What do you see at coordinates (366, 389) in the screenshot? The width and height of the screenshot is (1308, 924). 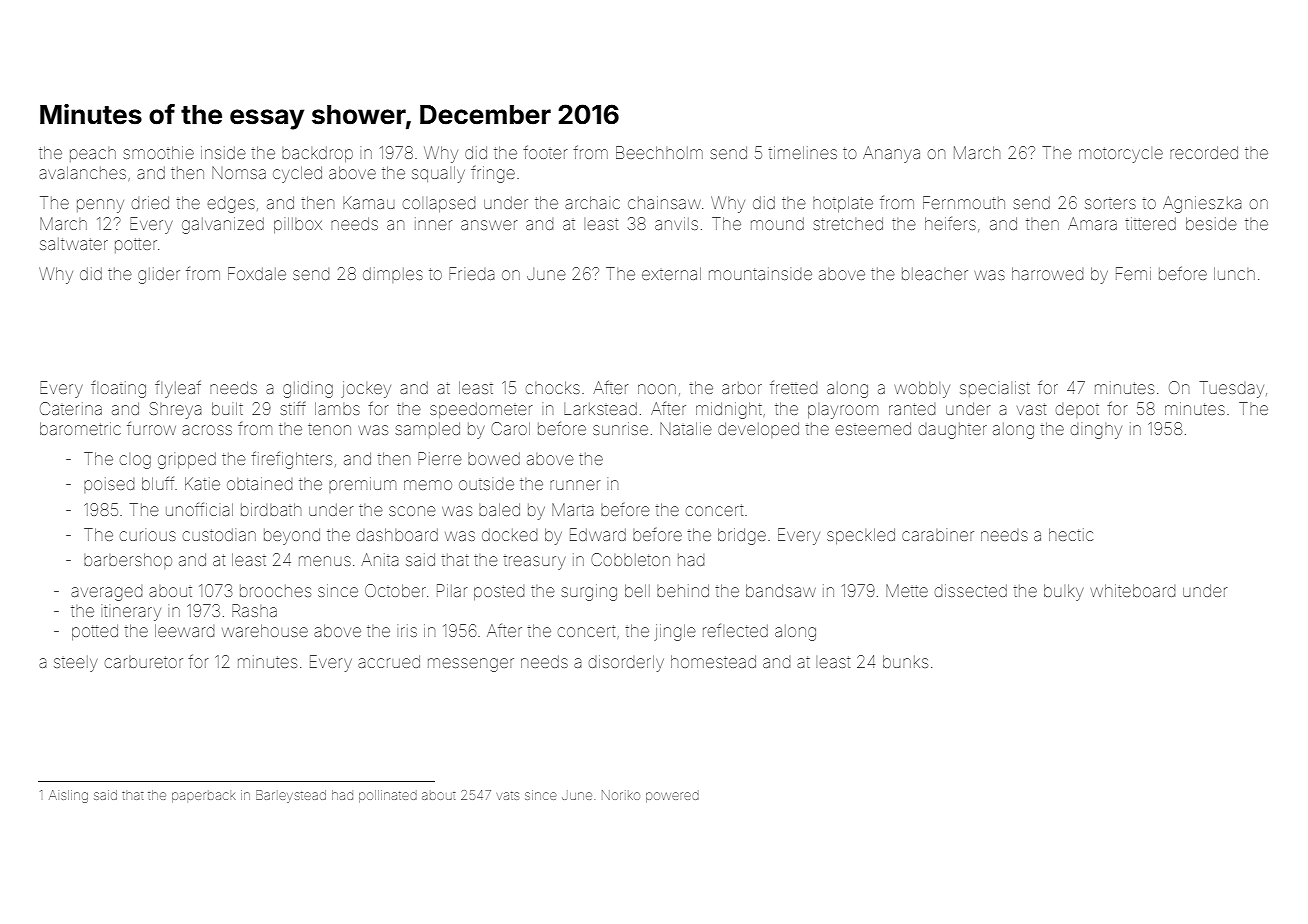 I see `jockey` at bounding box center [366, 389].
